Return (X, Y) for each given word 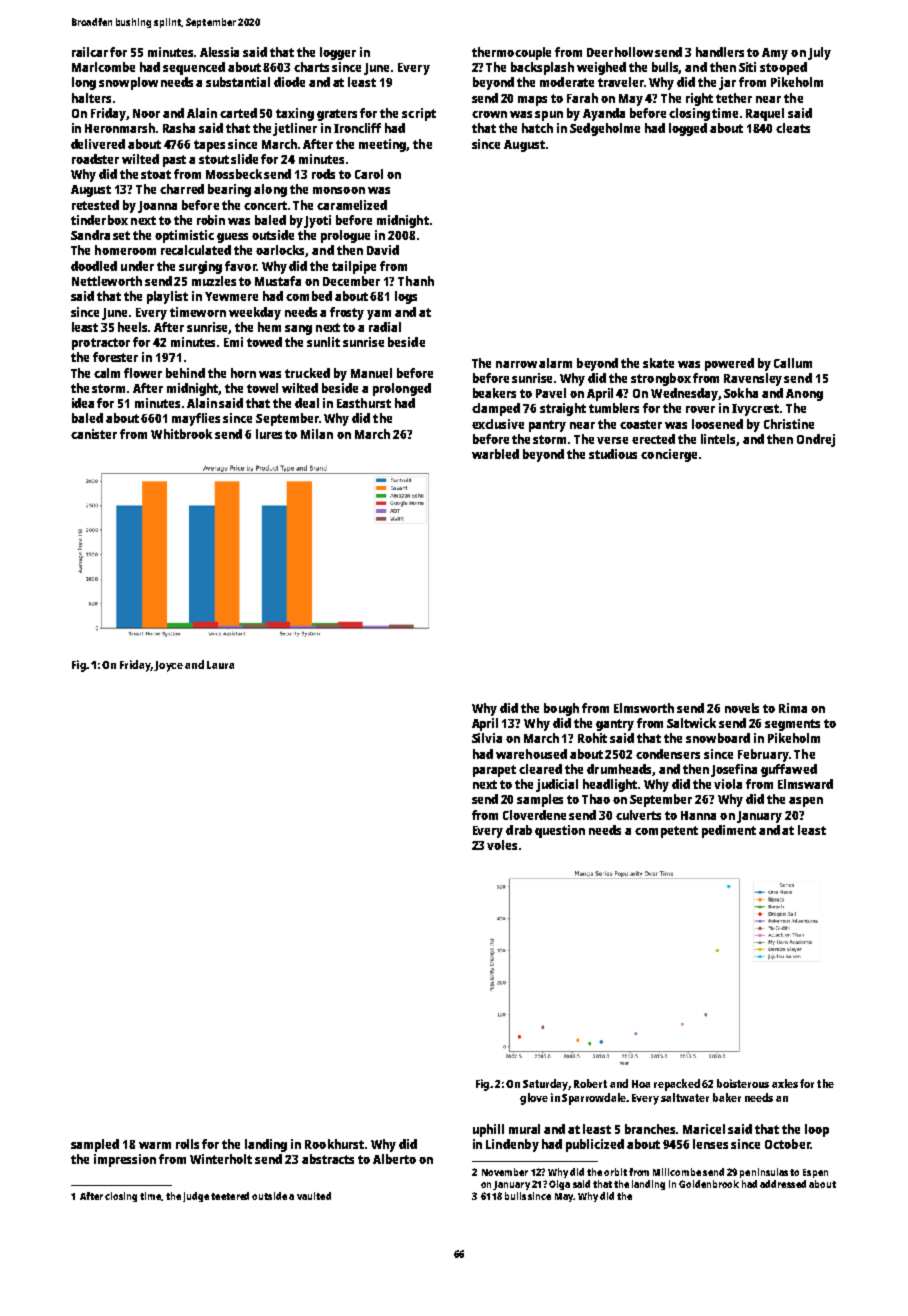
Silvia (487, 738)
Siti (747, 67)
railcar (90, 52)
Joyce (168, 666)
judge (196, 1197)
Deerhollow (620, 52)
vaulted (314, 1196)
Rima (793, 708)
